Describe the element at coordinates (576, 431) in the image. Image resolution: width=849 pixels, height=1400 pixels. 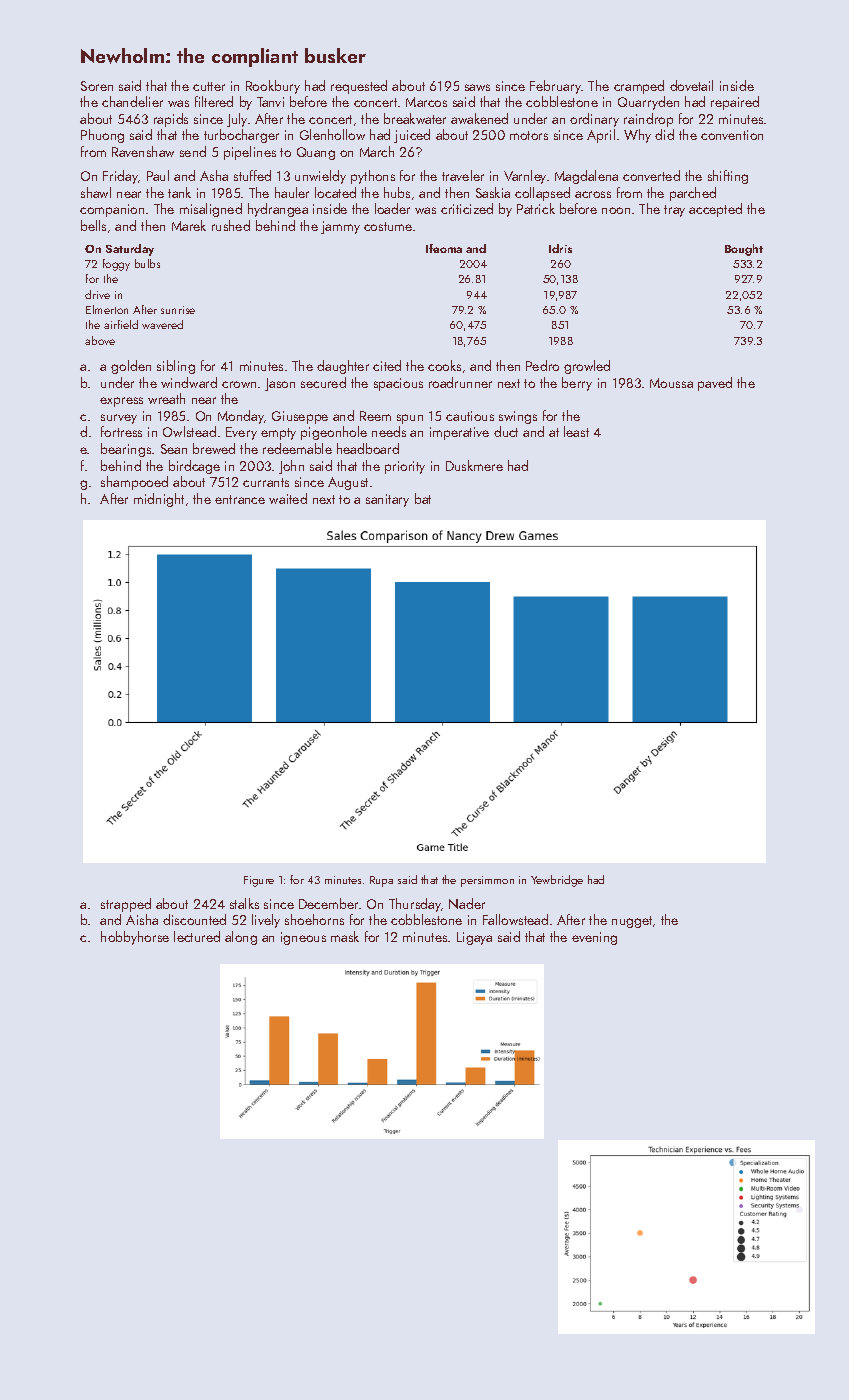
I see `least` at that location.
